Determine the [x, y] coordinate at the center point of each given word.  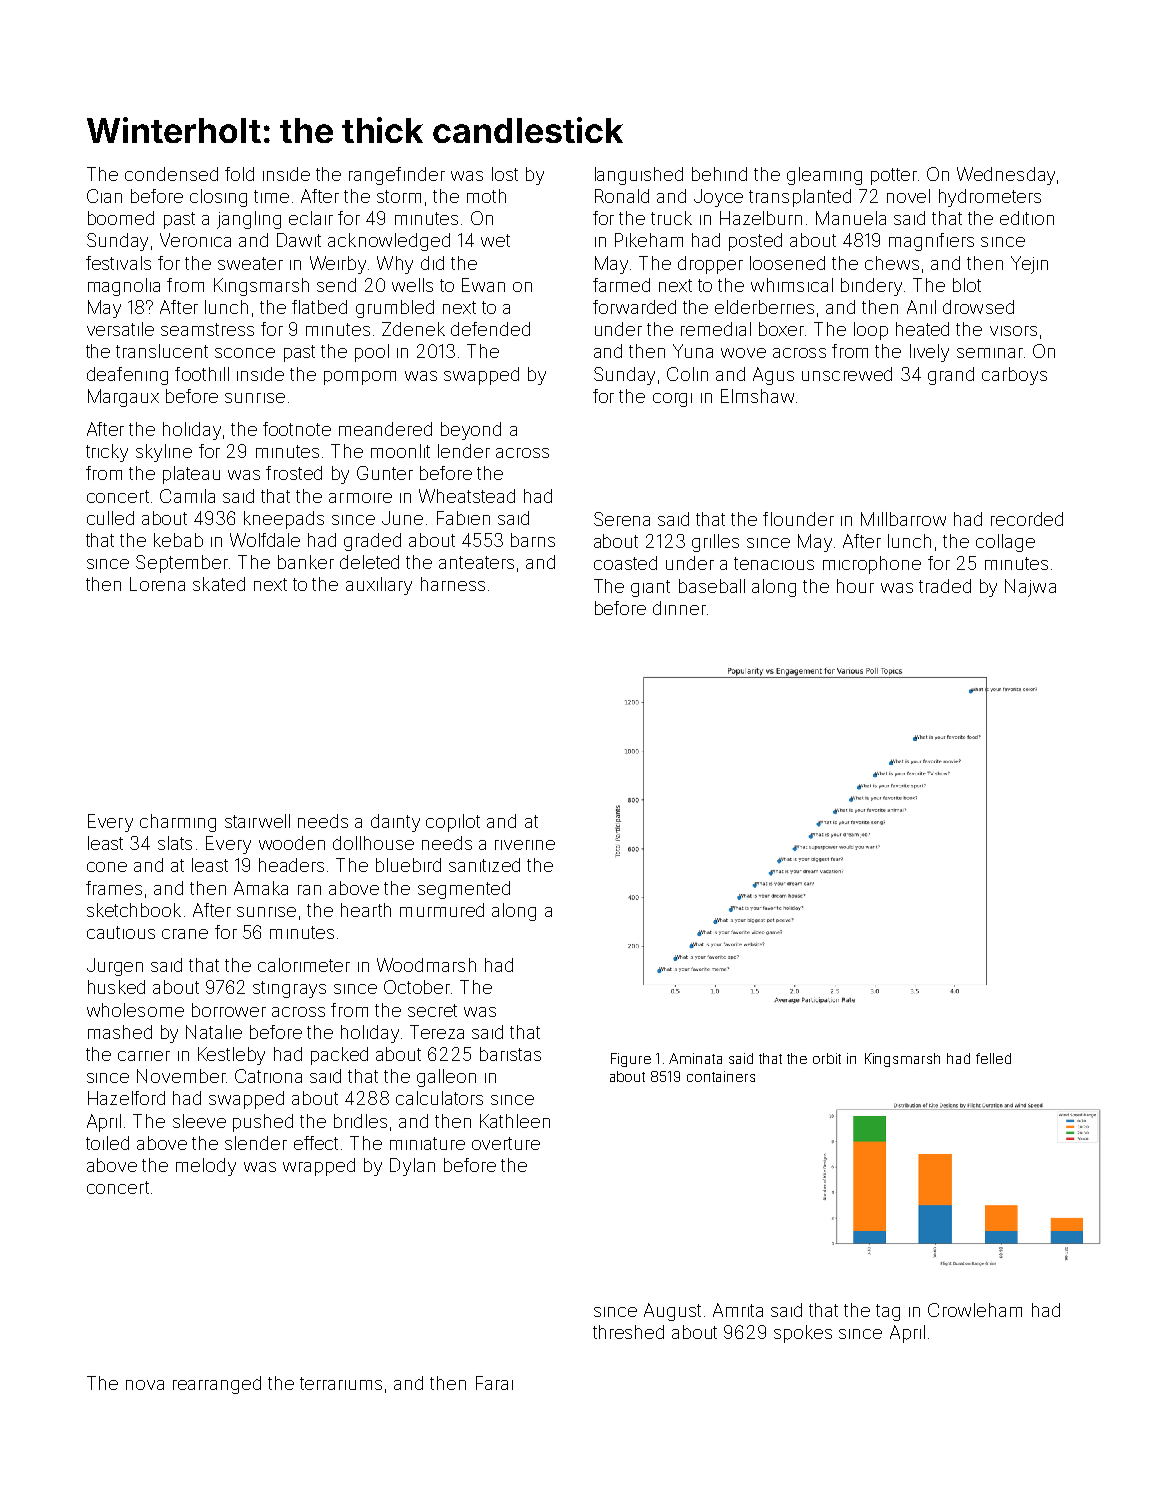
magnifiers [931, 242]
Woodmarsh [426, 965]
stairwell [257, 821]
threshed [628, 1332]
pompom [360, 378]
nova [145, 1385]
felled [993, 1058]
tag [888, 1312]
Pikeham [649, 240]
